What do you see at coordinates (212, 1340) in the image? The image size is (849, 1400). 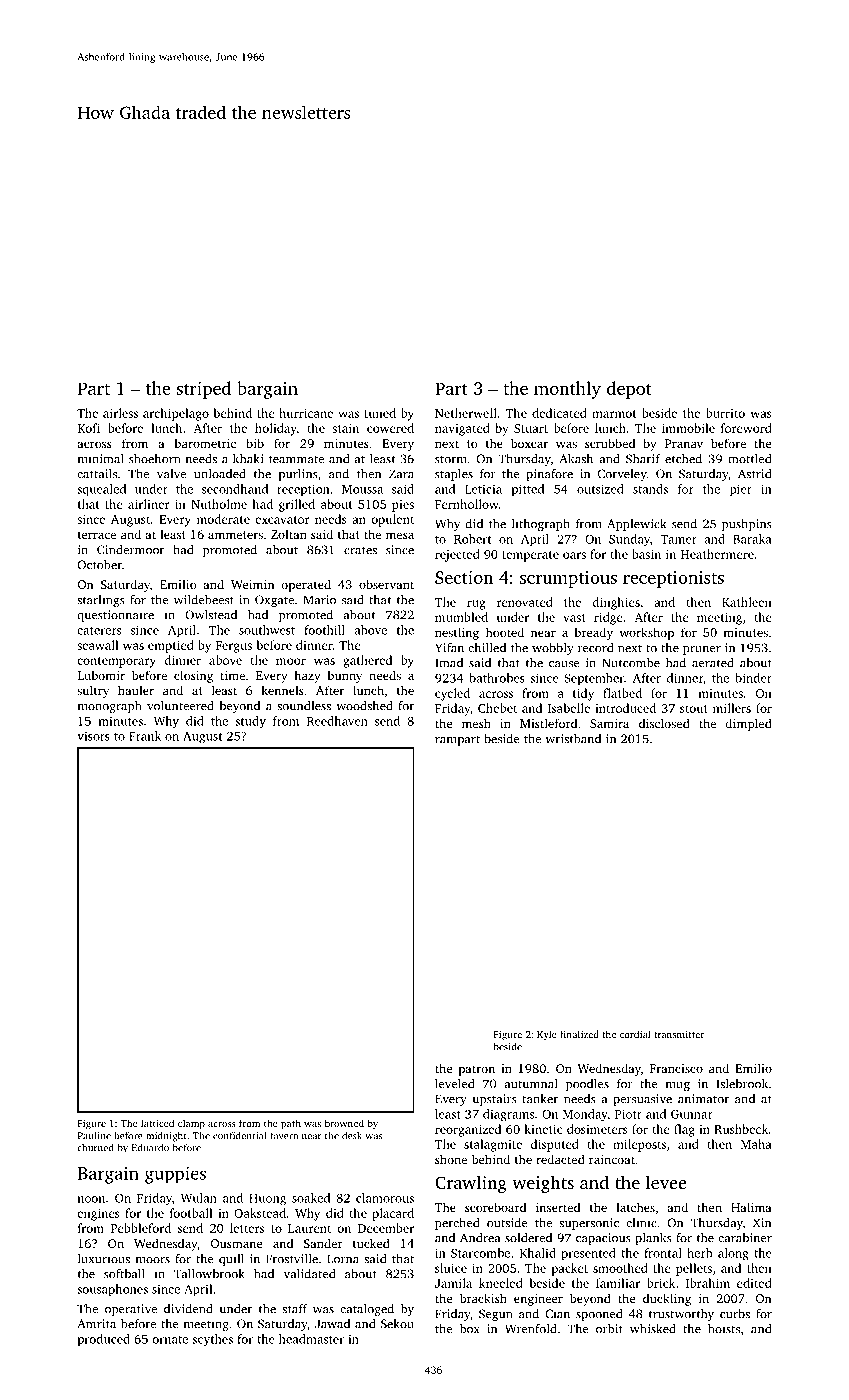 I see `scythes` at bounding box center [212, 1340].
